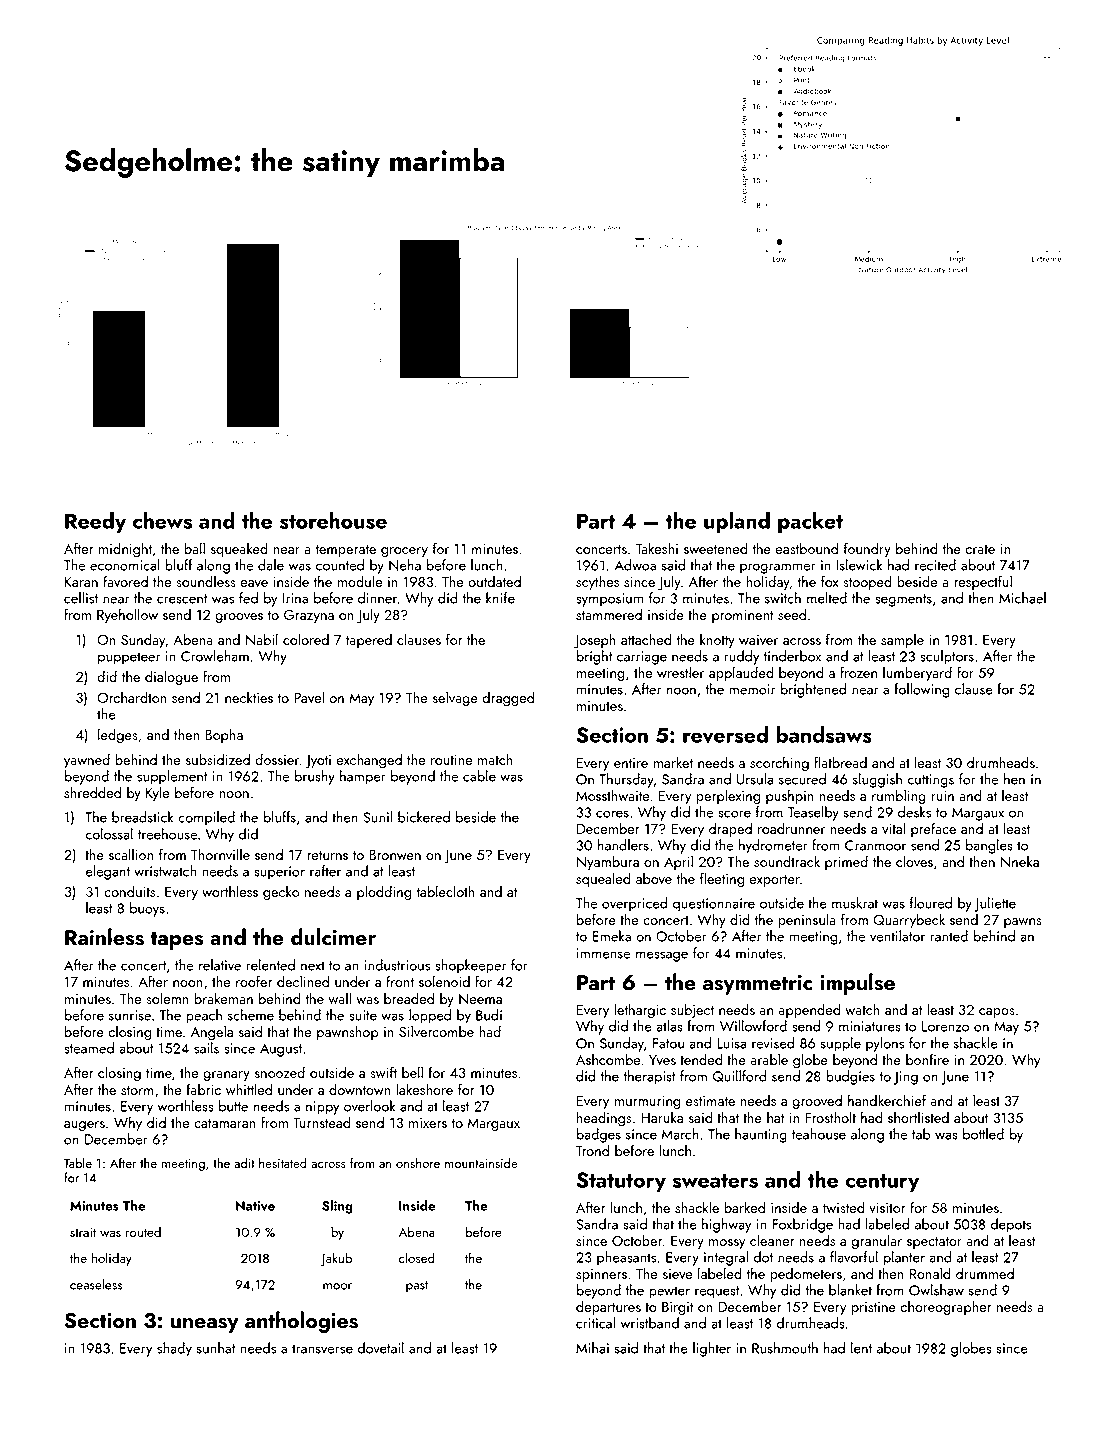 Image resolution: width=1111 pixels, height=1437 pixels. What do you see at coordinates (927, 1059) in the page?
I see `bonfire` at bounding box center [927, 1059].
